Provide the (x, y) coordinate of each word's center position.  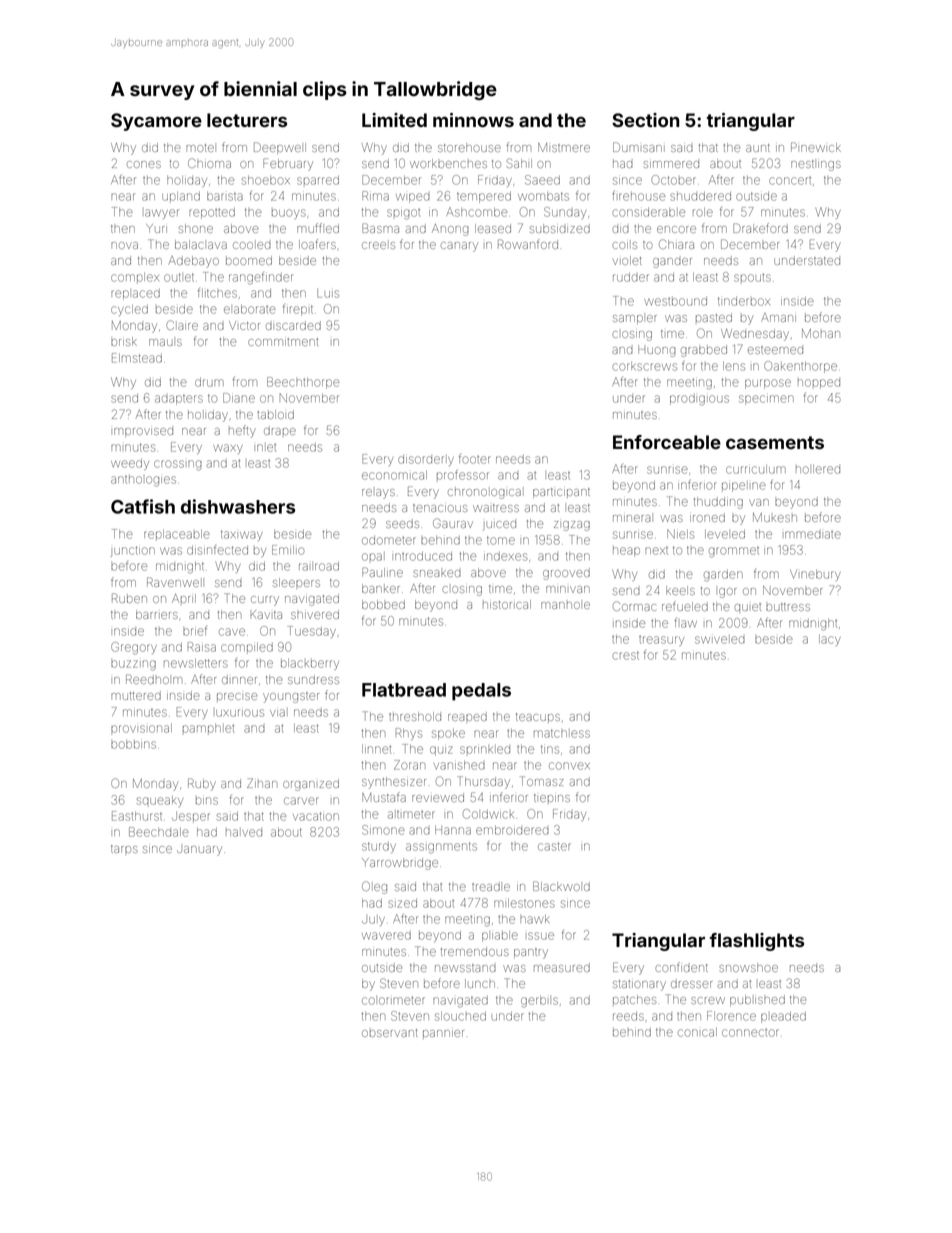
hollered (818, 469)
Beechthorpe (303, 383)
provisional (141, 728)
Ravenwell (174, 582)
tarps (124, 849)
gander (672, 263)
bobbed (383, 604)
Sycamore (156, 122)
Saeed (542, 180)
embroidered (512, 830)
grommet (734, 552)
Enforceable (667, 442)
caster (554, 847)
